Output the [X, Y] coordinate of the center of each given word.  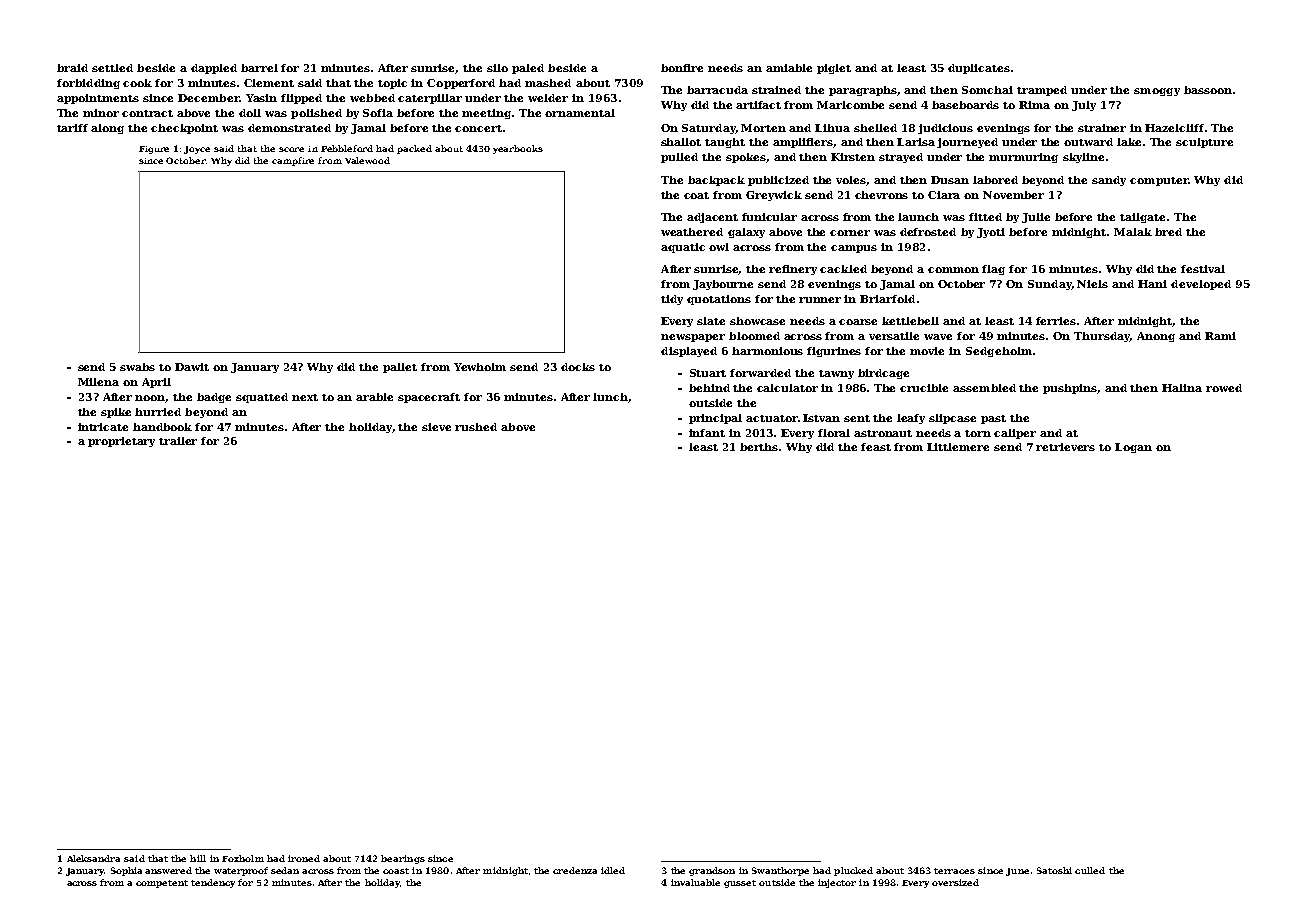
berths [759, 447]
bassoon [1208, 90]
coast [396, 871]
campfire [293, 161]
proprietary [121, 442]
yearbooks [518, 149]
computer [1159, 181]
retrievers [1065, 447]
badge [214, 398]
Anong [1156, 337]
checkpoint [184, 129]
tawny [836, 374]
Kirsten [853, 157]
